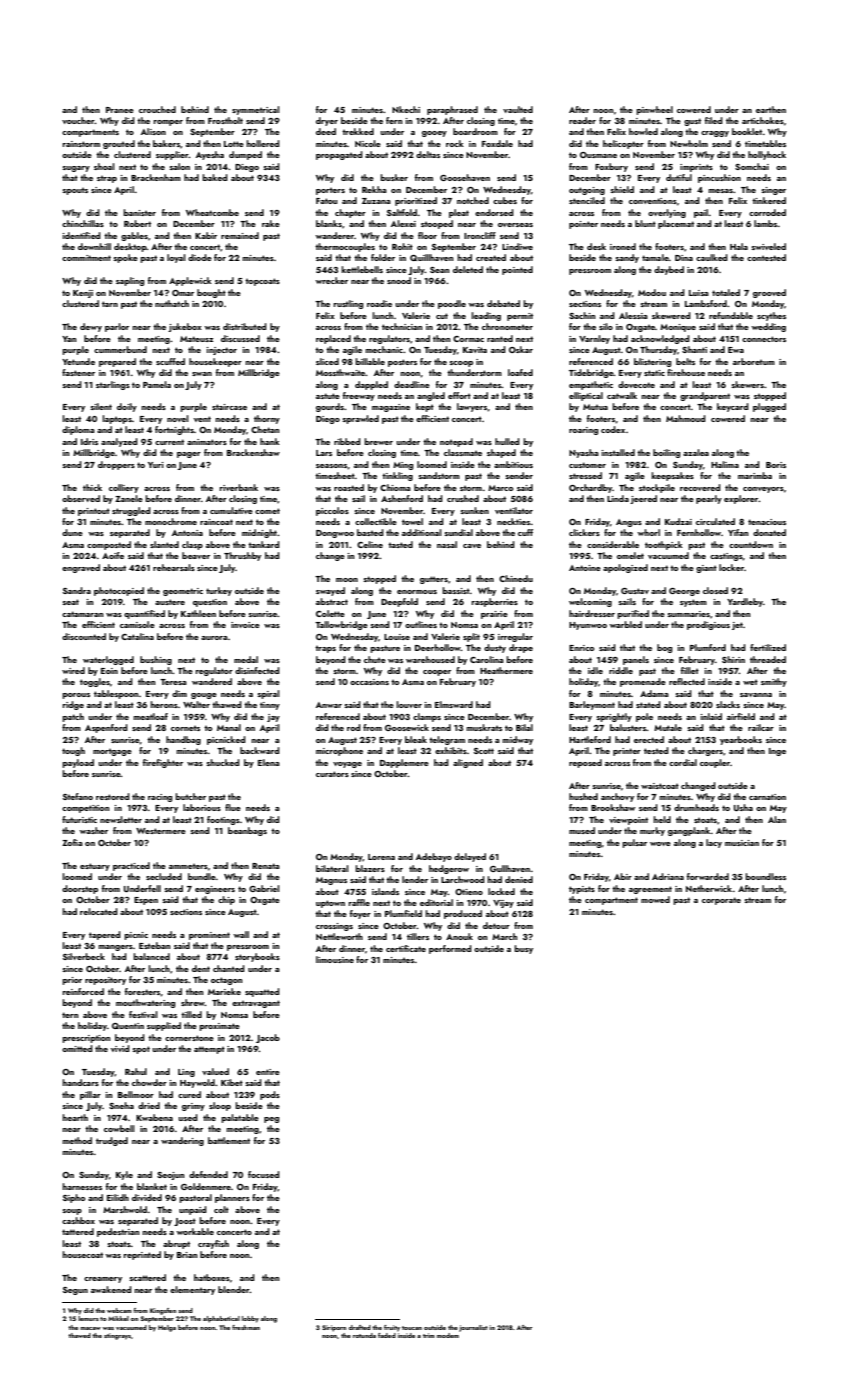 Image resolution: width=849 pixels, height=1400 pixels. I want to click on Helga, so click(167, 1328).
